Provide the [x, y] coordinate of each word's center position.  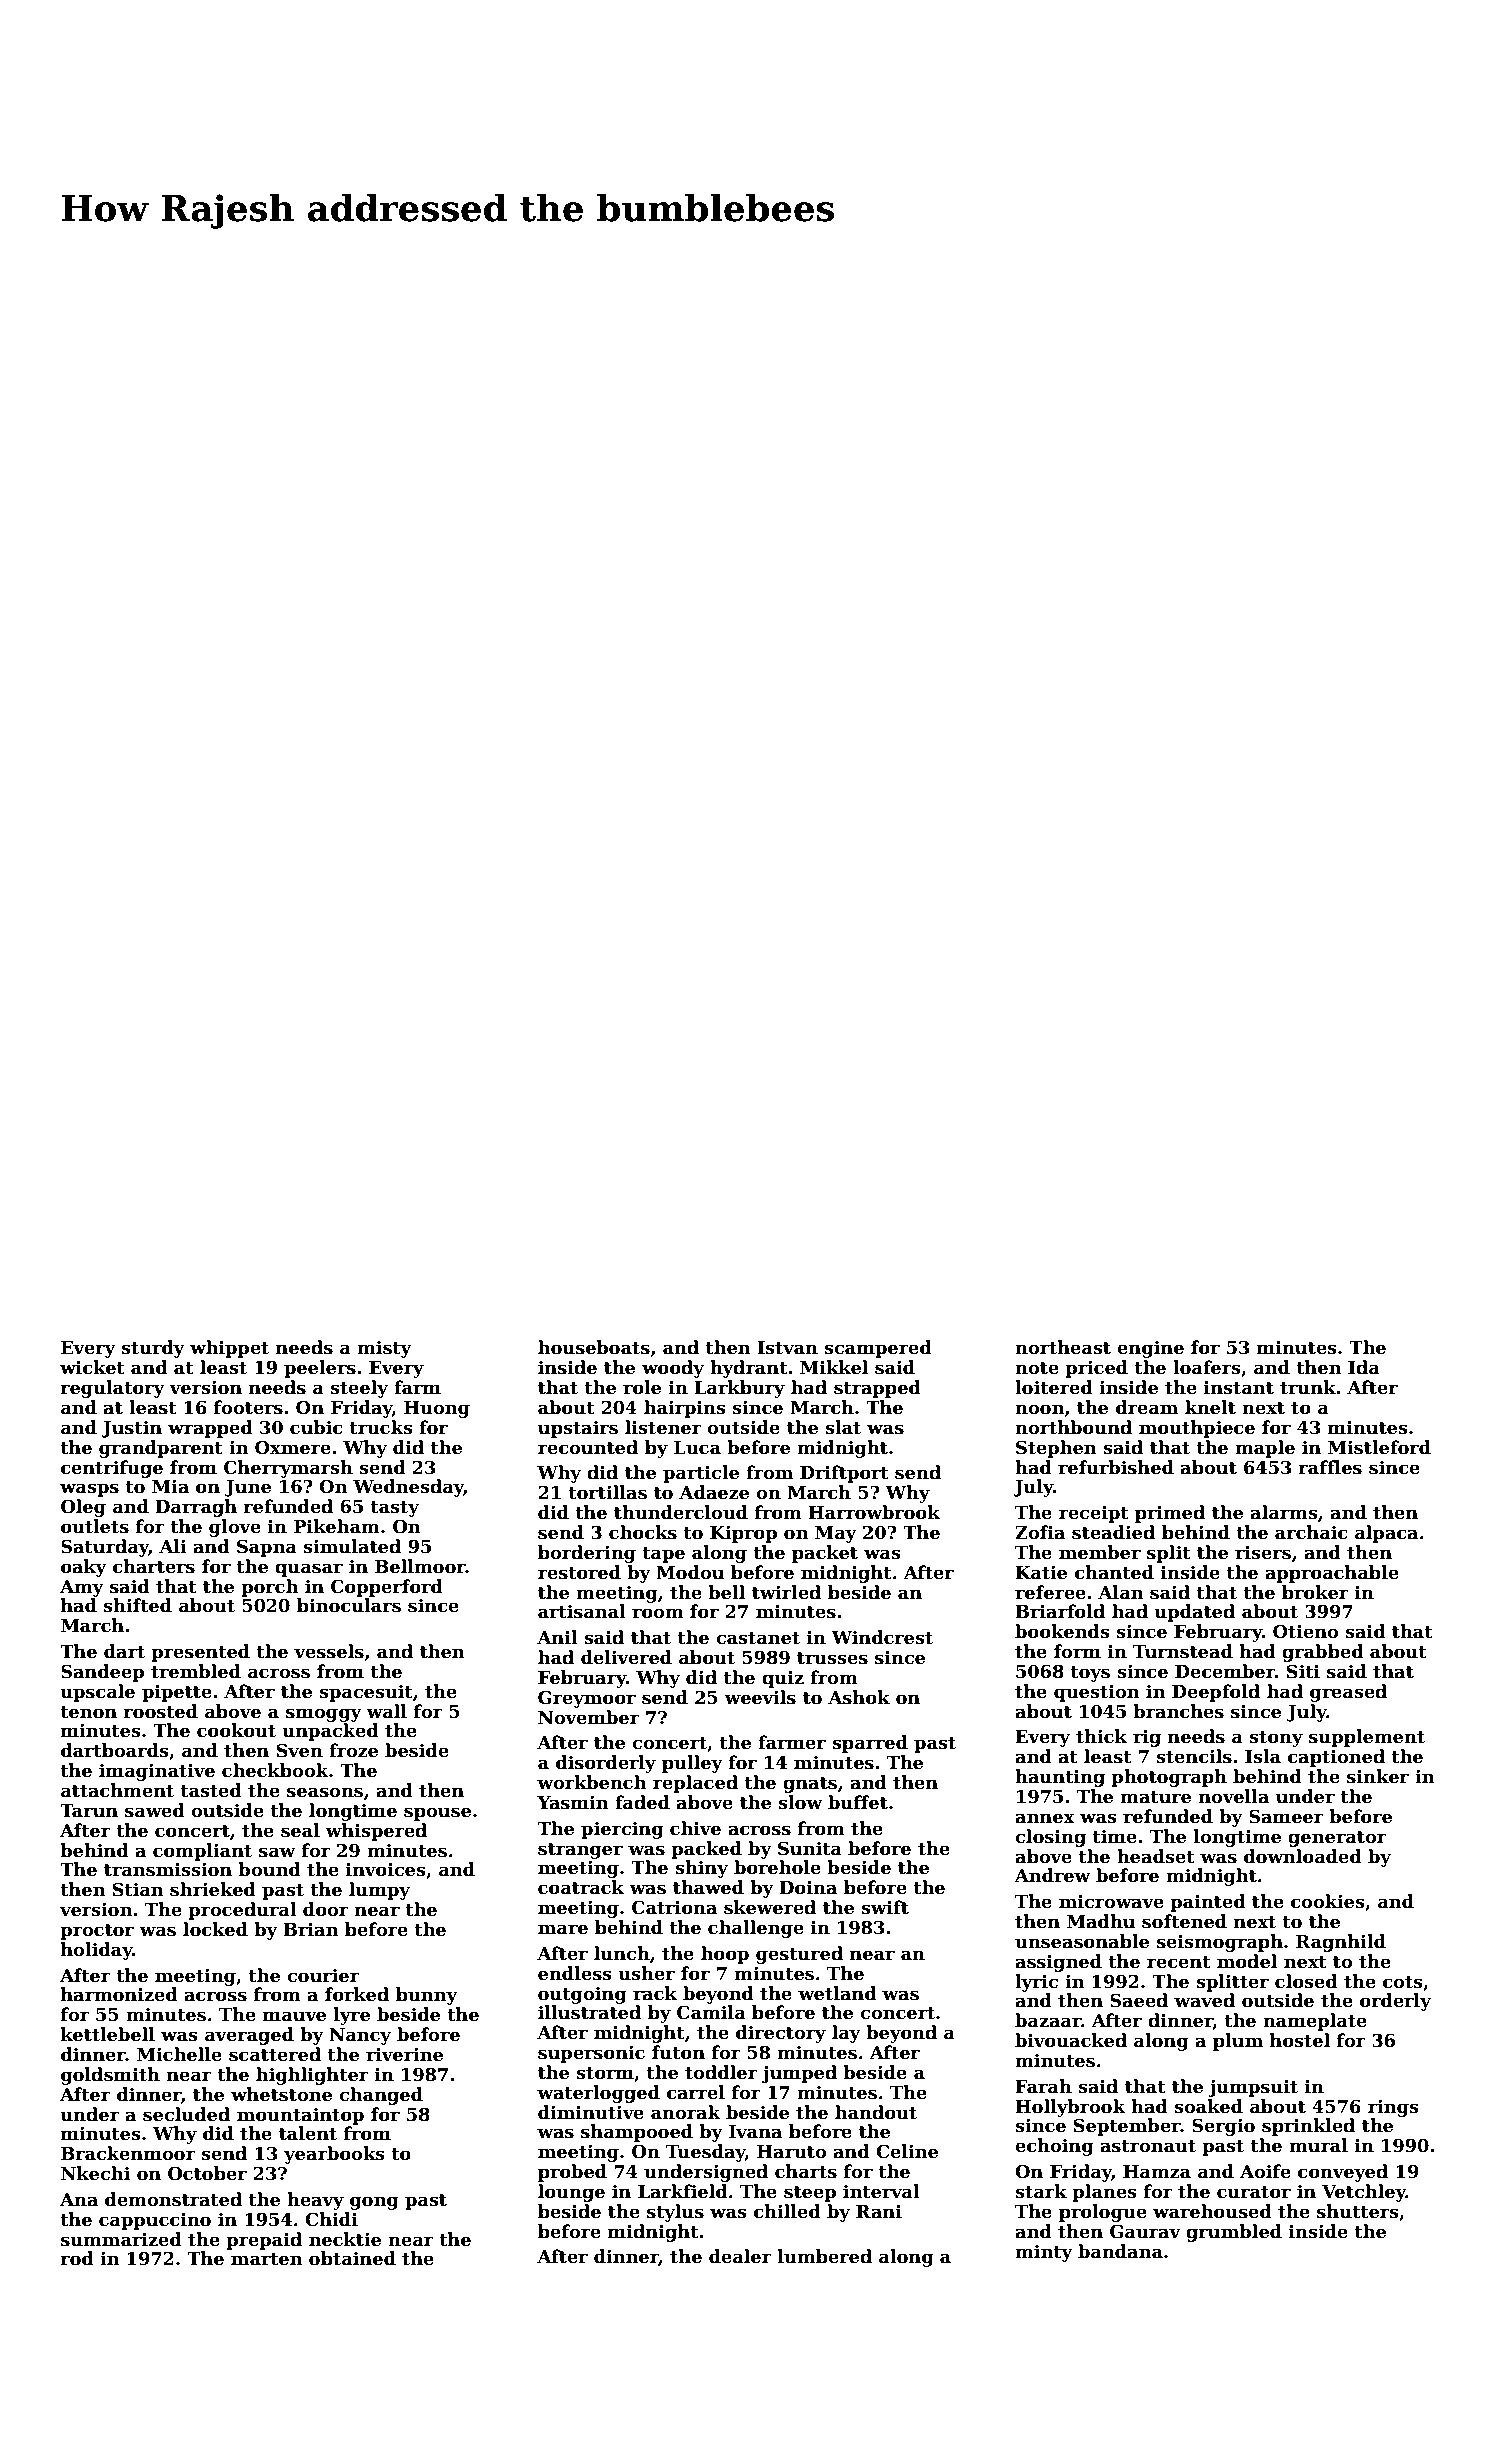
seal [300, 1830]
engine [1150, 1349]
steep [810, 2194]
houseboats [594, 1347]
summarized [121, 2239]
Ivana [755, 2132]
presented [200, 1653]
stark [1041, 2191]
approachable [1332, 1574]
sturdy [153, 1349]
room [658, 1613]
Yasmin [573, 1803]
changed [381, 2096]
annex [1045, 1818]
